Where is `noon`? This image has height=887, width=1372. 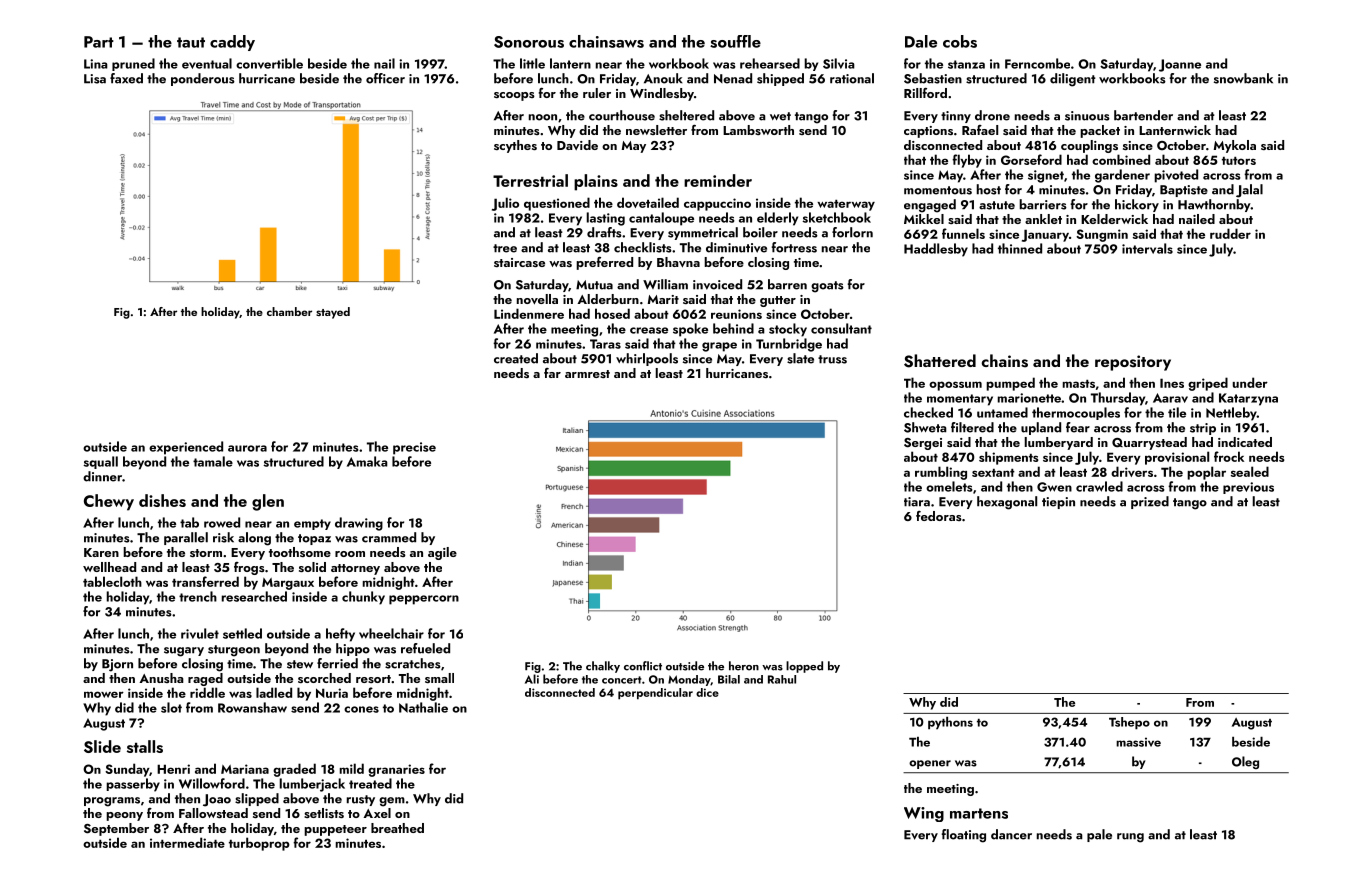 noon is located at coordinates (543, 117).
